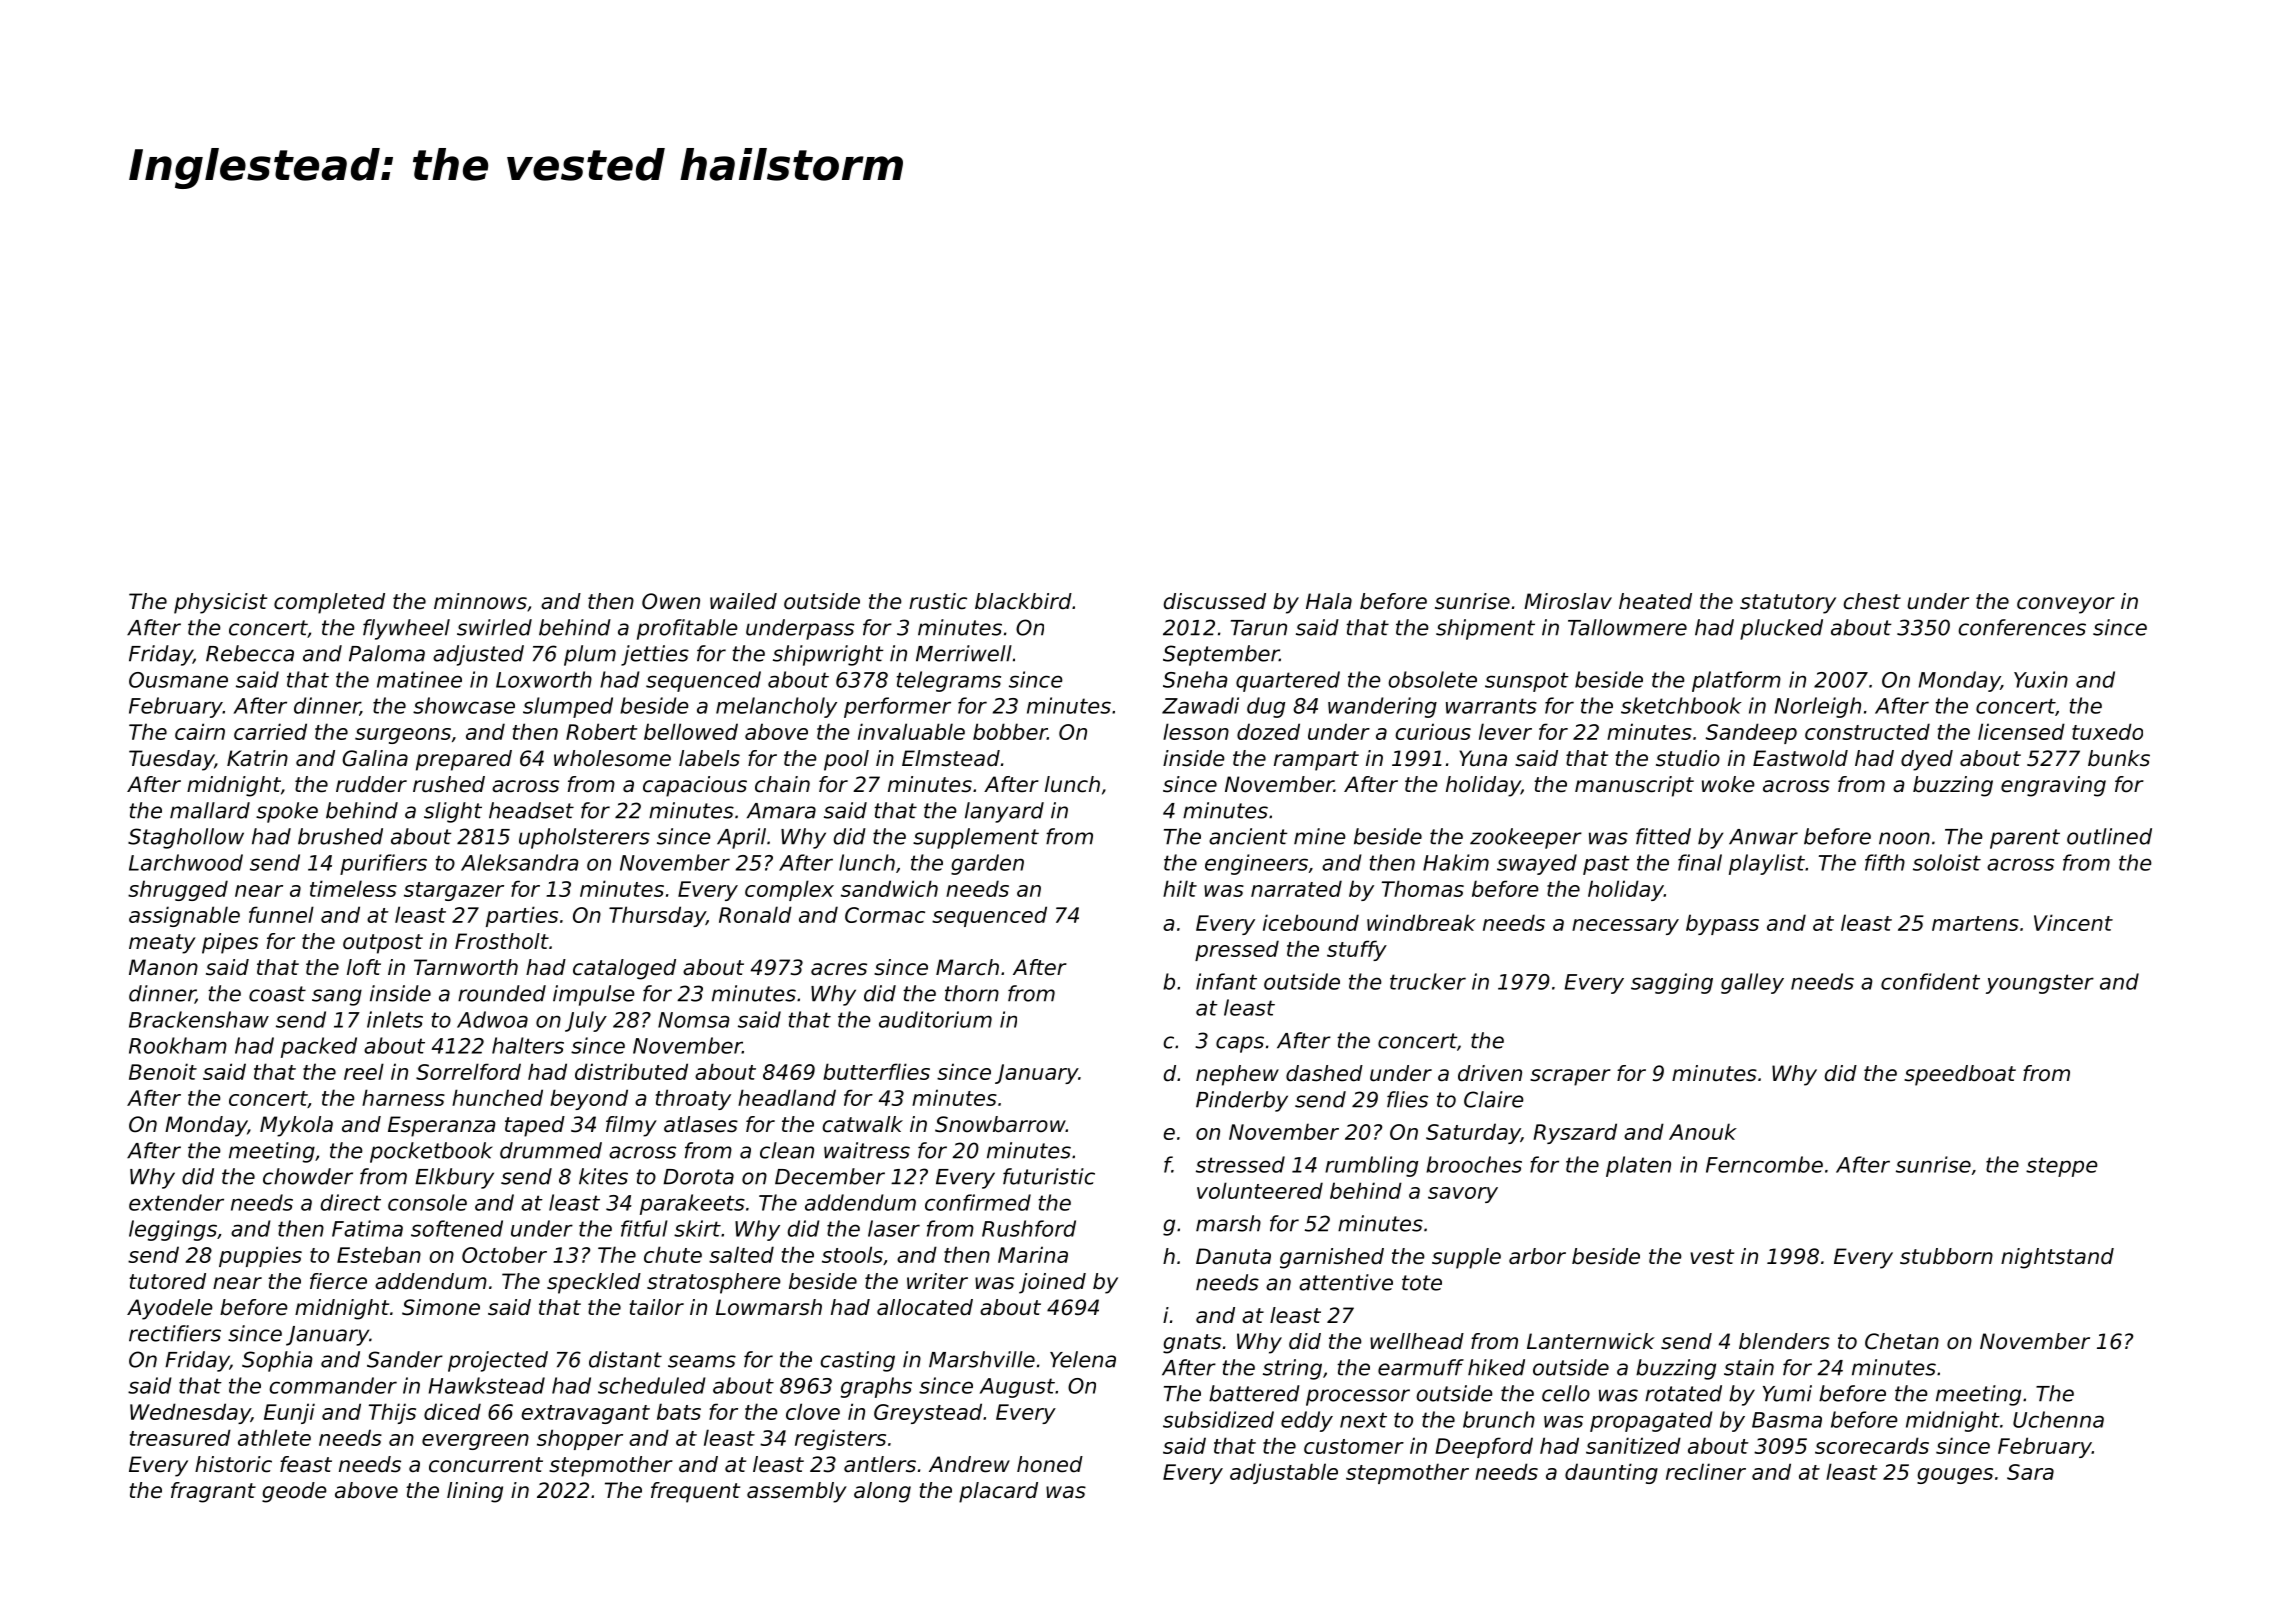  I want to click on plucked, so click(1781, 629).
